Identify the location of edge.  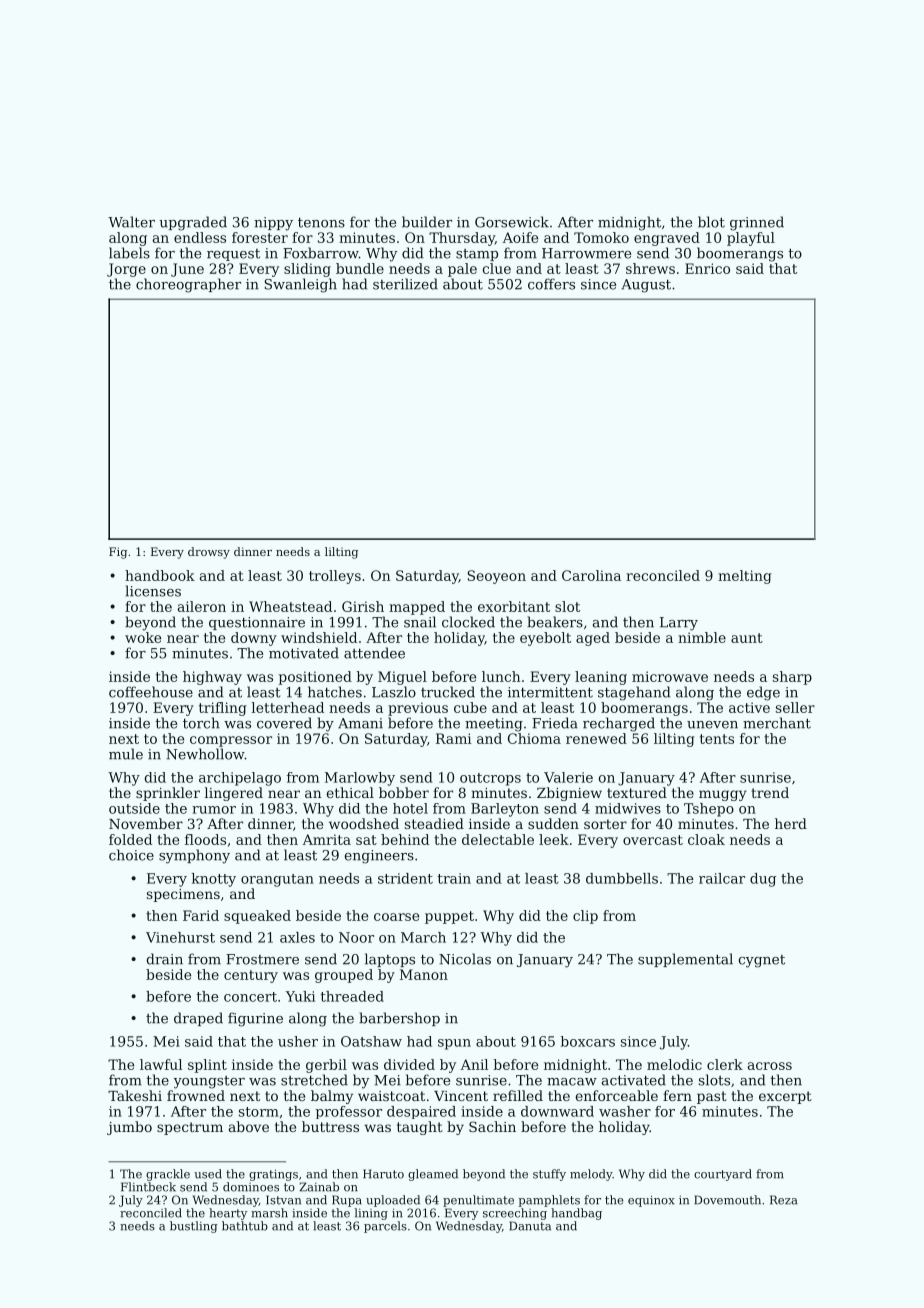
(763, 693).
